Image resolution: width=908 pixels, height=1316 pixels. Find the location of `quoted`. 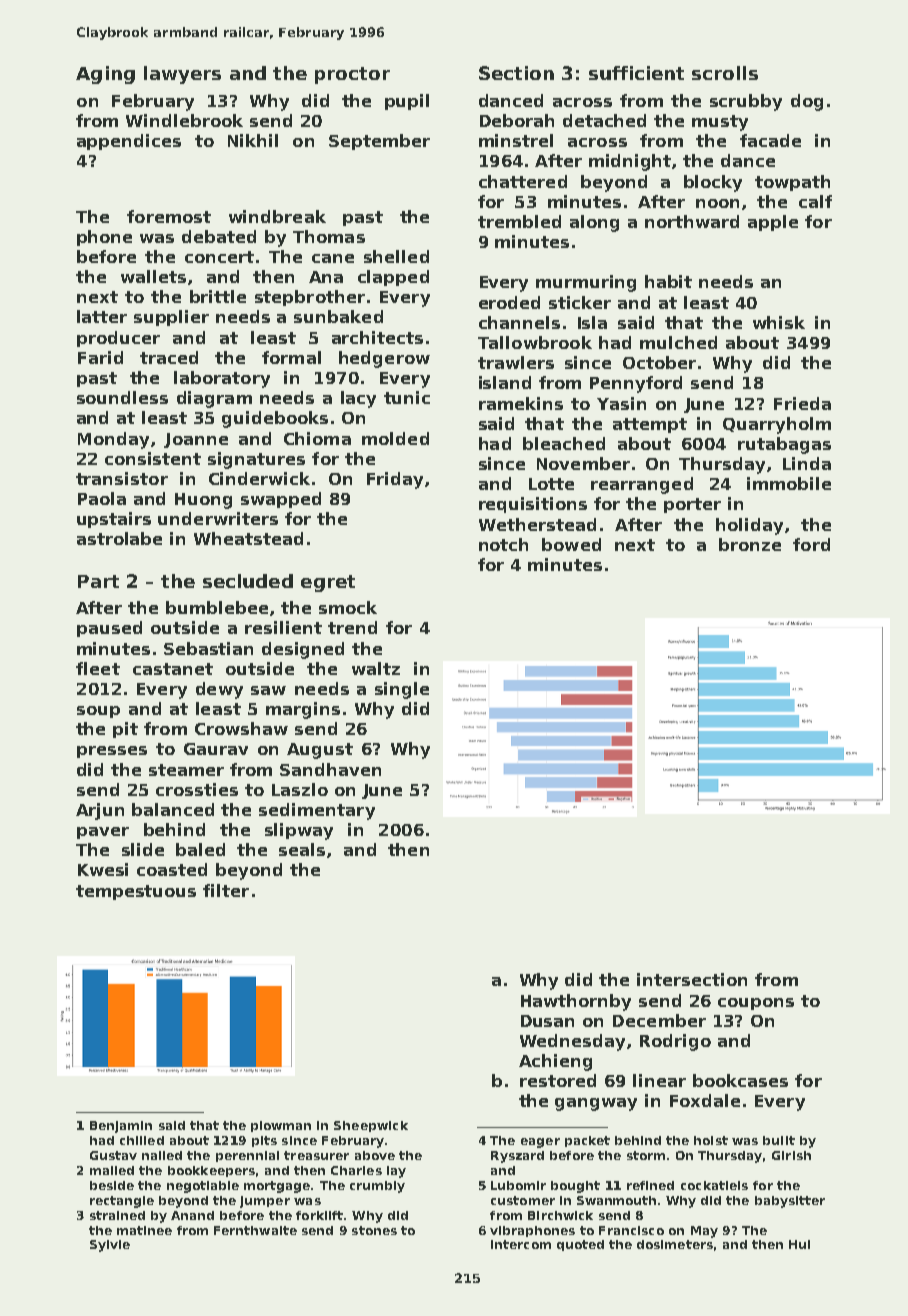

quoted is located at coordinates (580, 1245).
